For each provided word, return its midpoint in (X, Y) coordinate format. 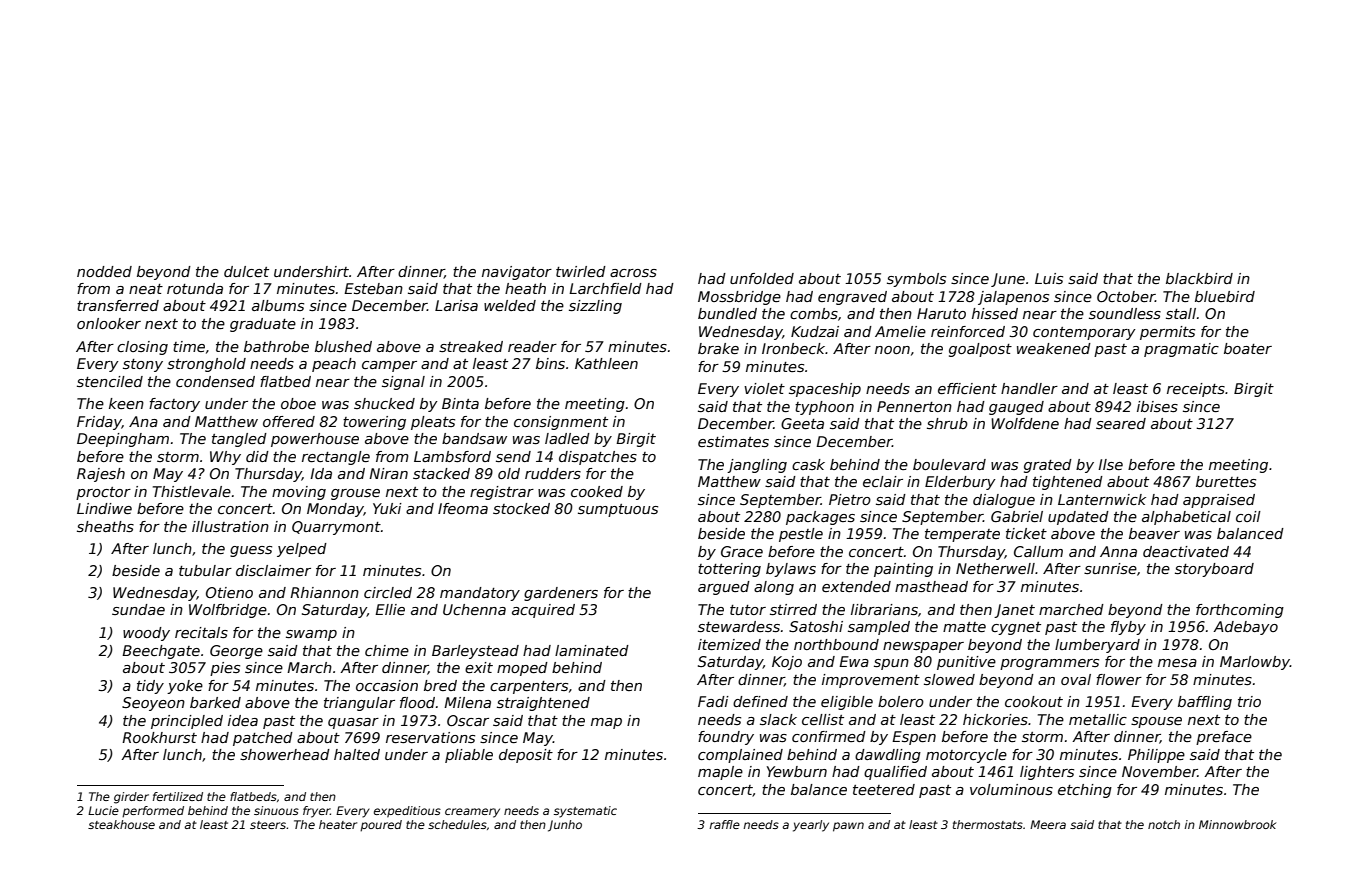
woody (146, 634)
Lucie (103, 810)
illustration (230, 526)
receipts (1196, 390)
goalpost (980, 350)
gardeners (561, 594)
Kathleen (606, 363)
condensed (215, 381)
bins (550, 363)
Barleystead (475, 652)
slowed (949, 679)
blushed (343, 346)
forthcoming (1240, 611)
